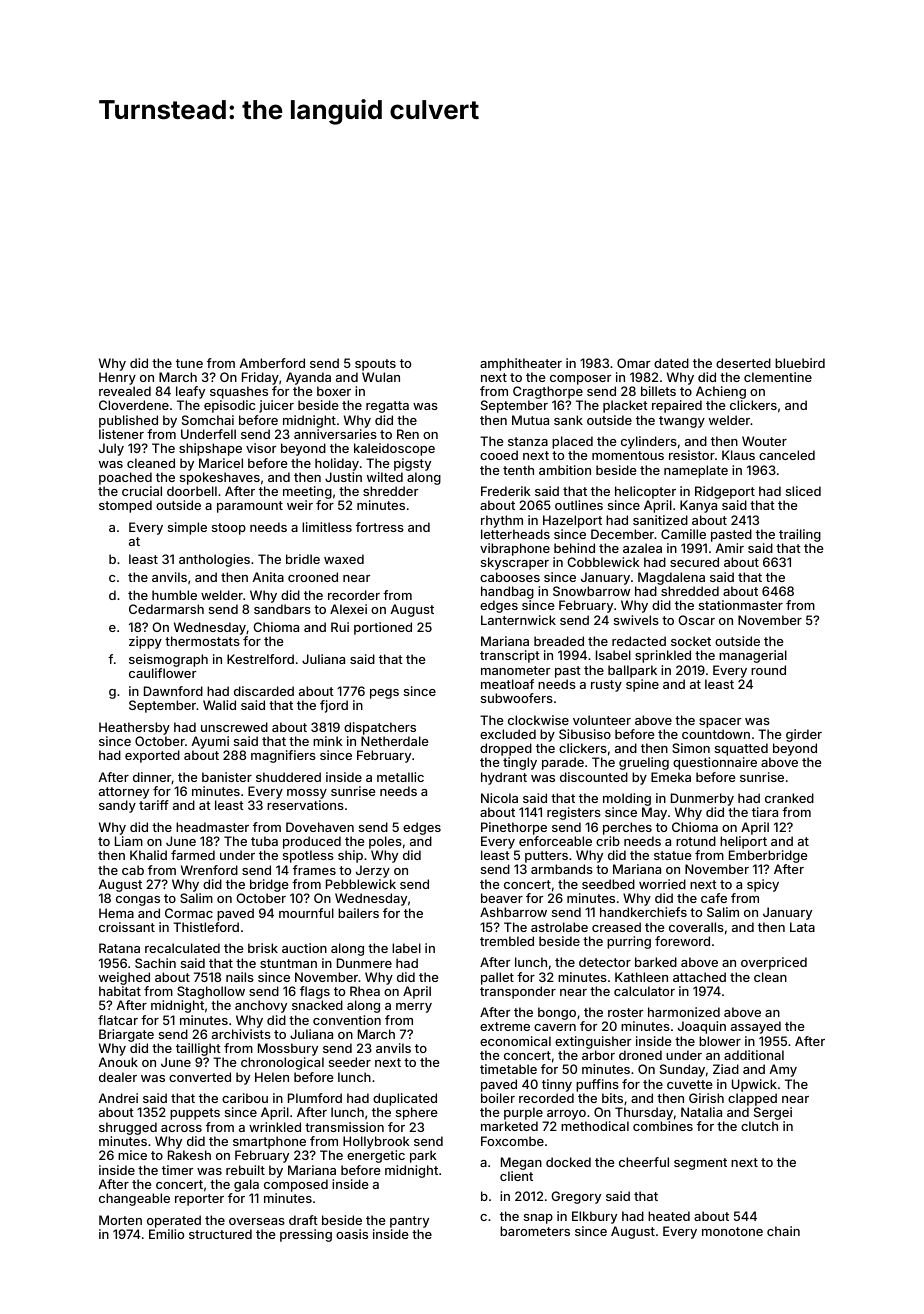 The image size is (924, 1314). Describe the element at coordinates (272, 363) in the document. I see `Amberford` at that location.
